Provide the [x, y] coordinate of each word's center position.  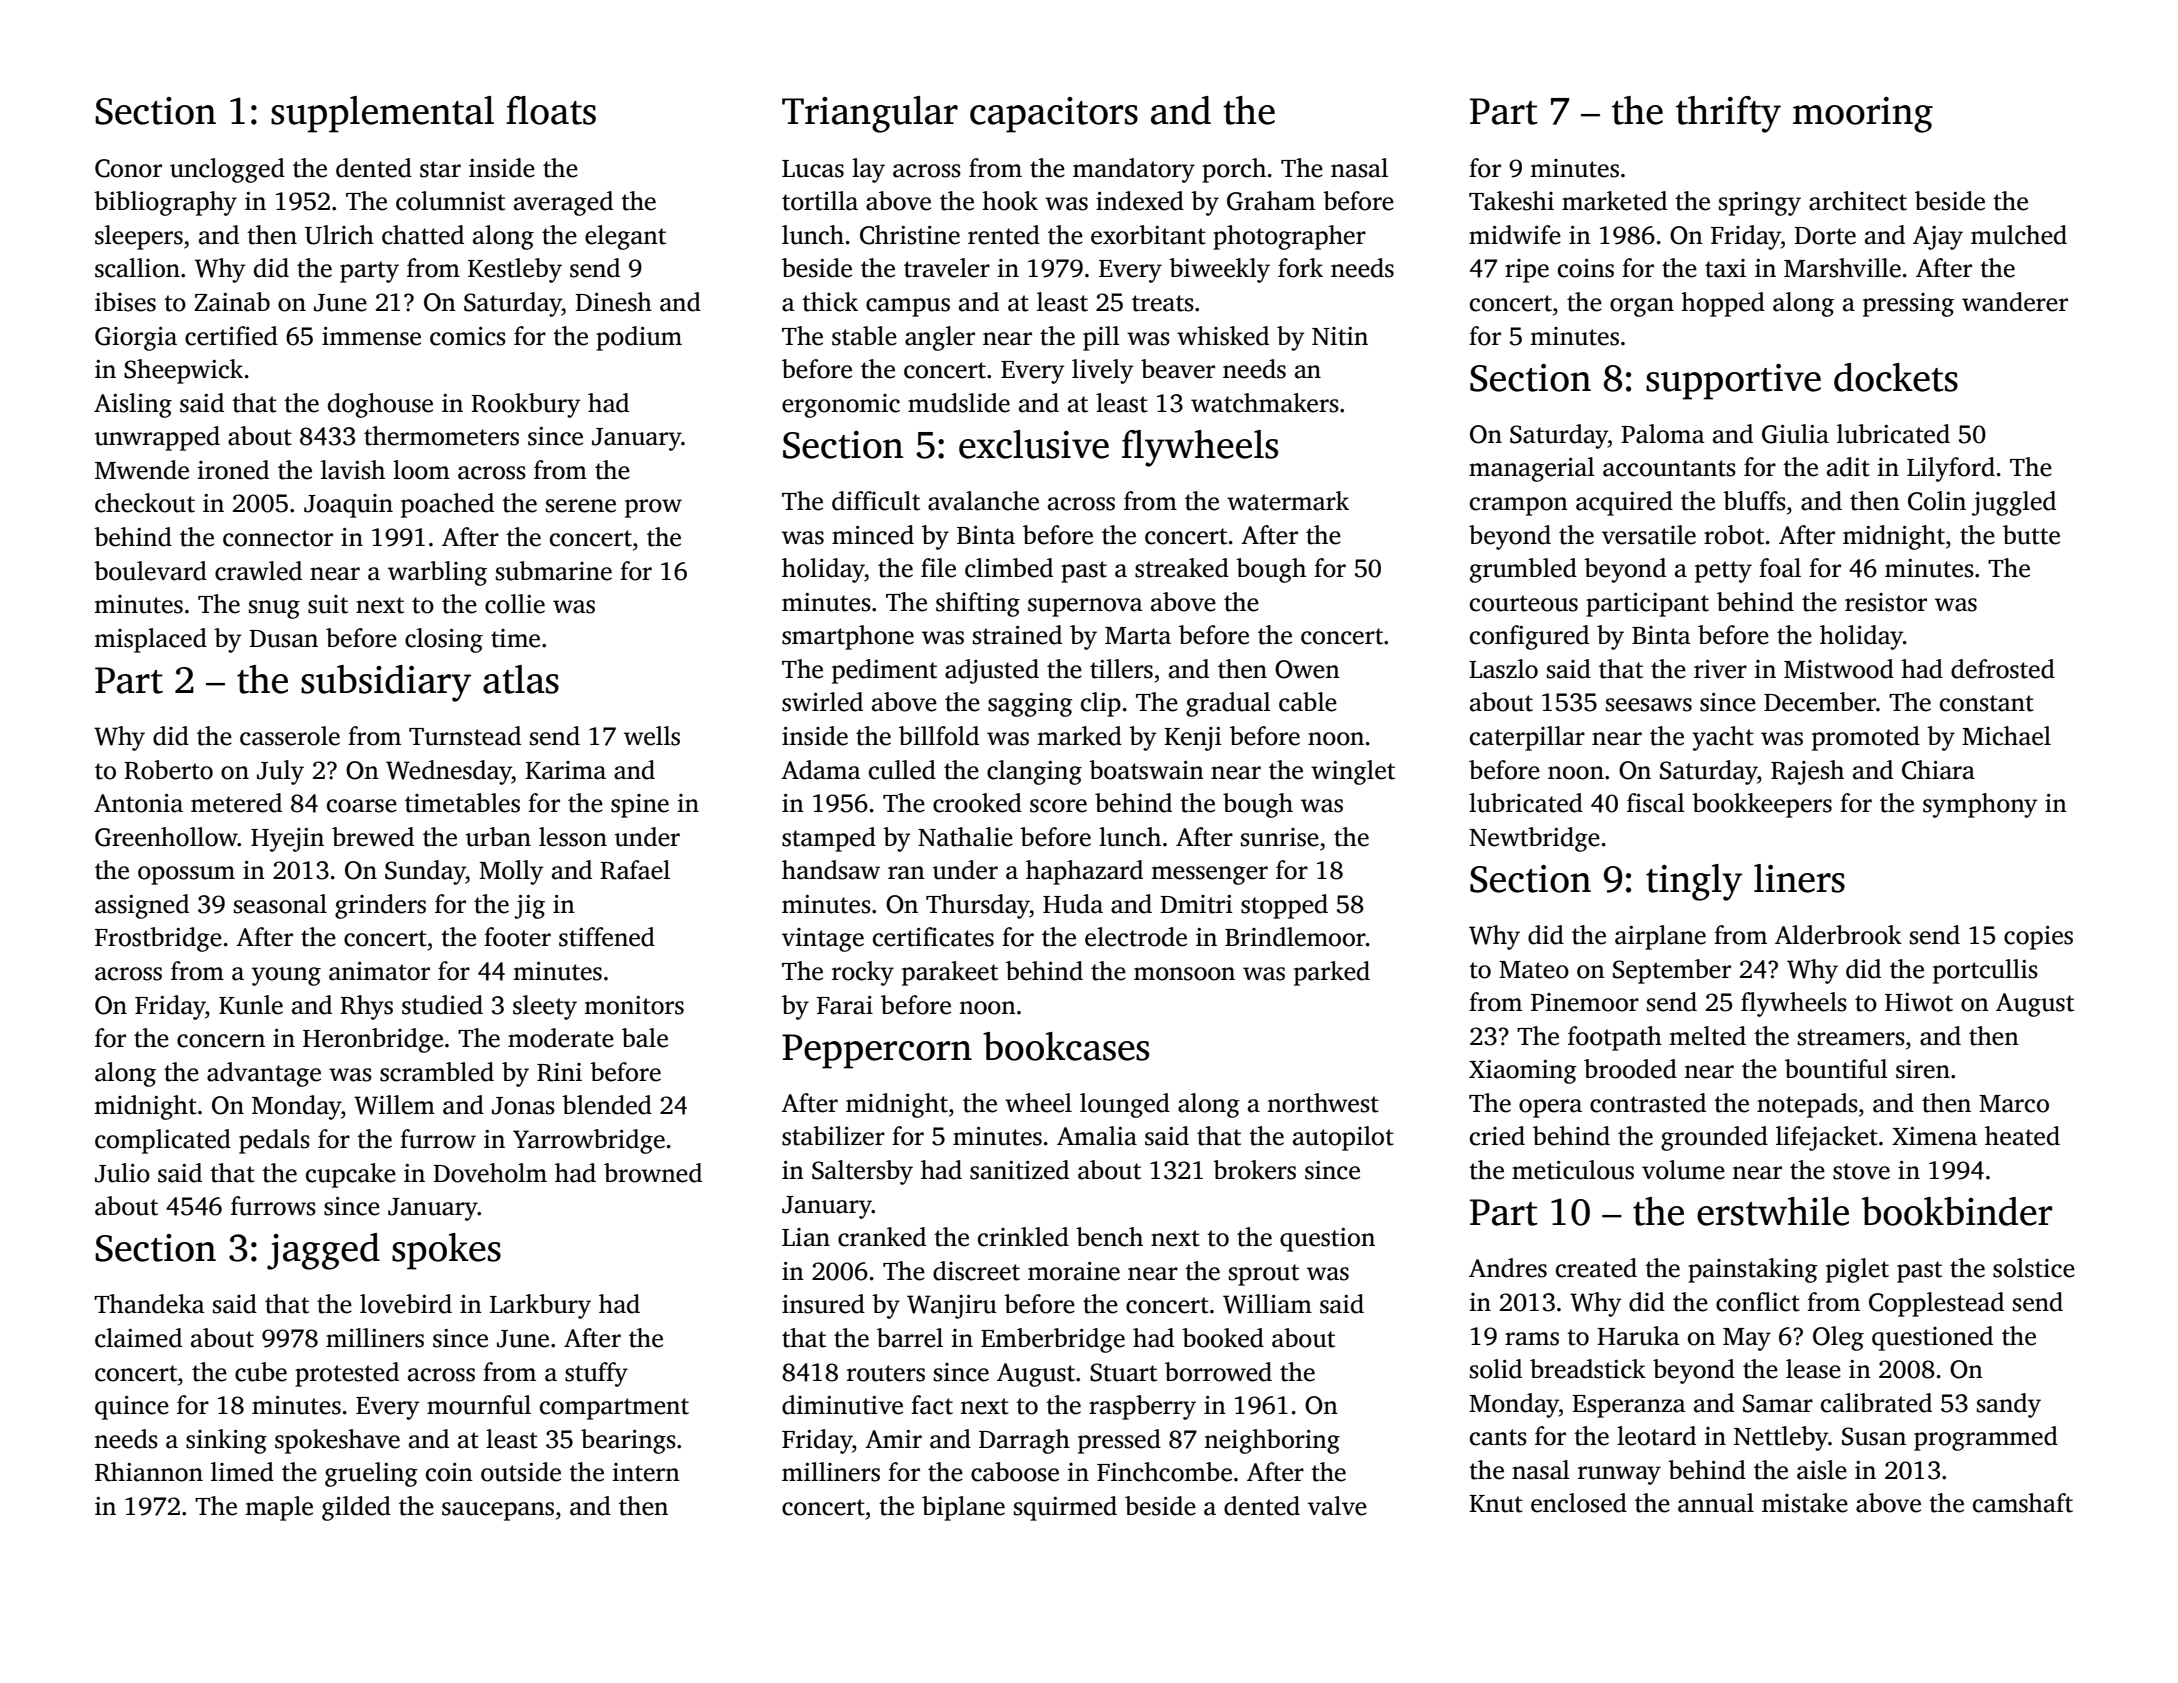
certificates [933, 937]
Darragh [1024, 1441]
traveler [947, 268]
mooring [1863, 115]
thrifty [1728, 114]
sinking [226, 1441]
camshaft [2023, 1503]
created [1596, 1268]
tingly [1694, 882]
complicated [163, 1141]
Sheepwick [183, 371]
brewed [373, 837]
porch [1234, 170]
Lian [806, 1237]
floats [551, 110]
